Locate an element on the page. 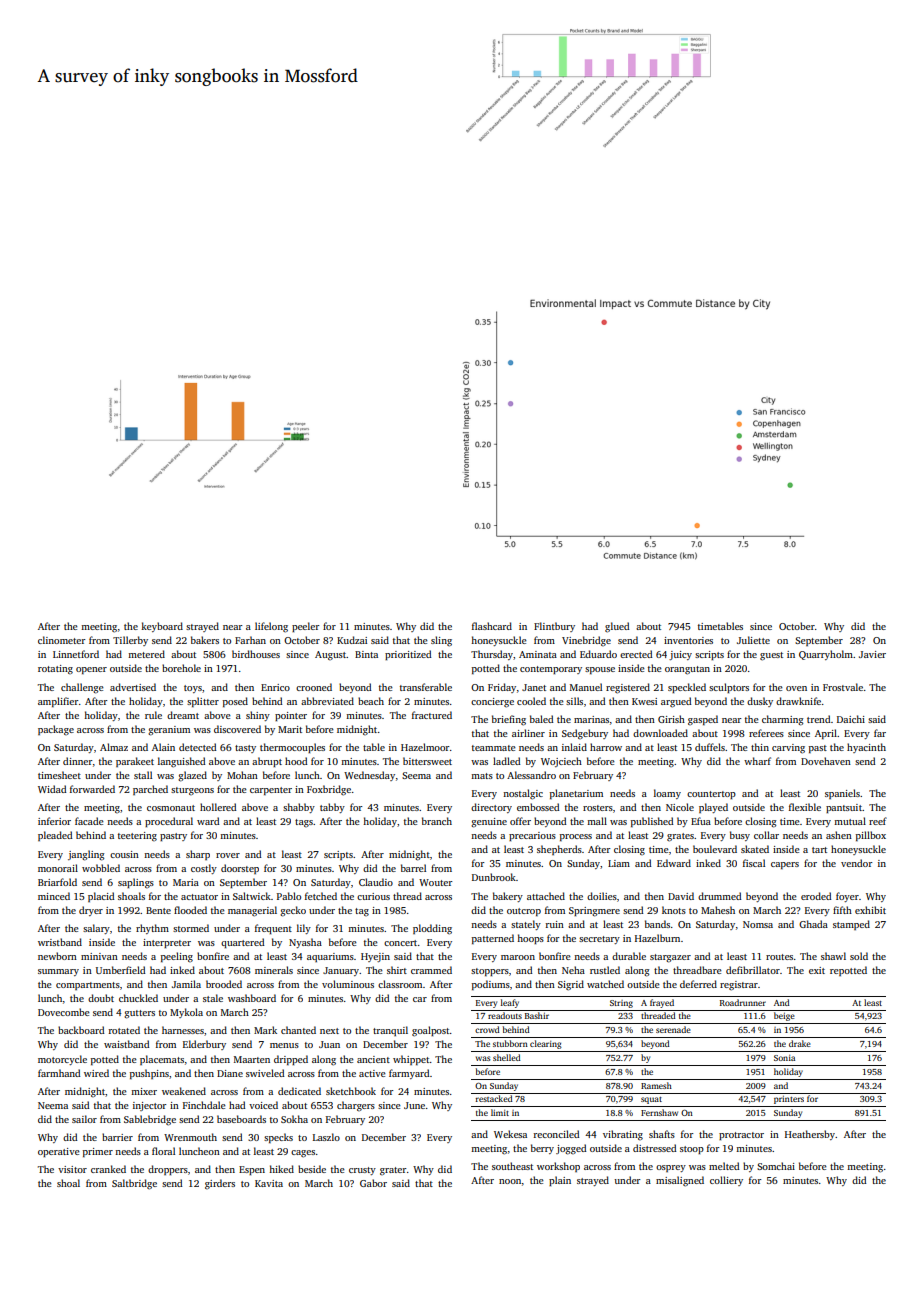 The width and height of the page is (924, 1308). keyboard is located at coordinates (162, 627).
